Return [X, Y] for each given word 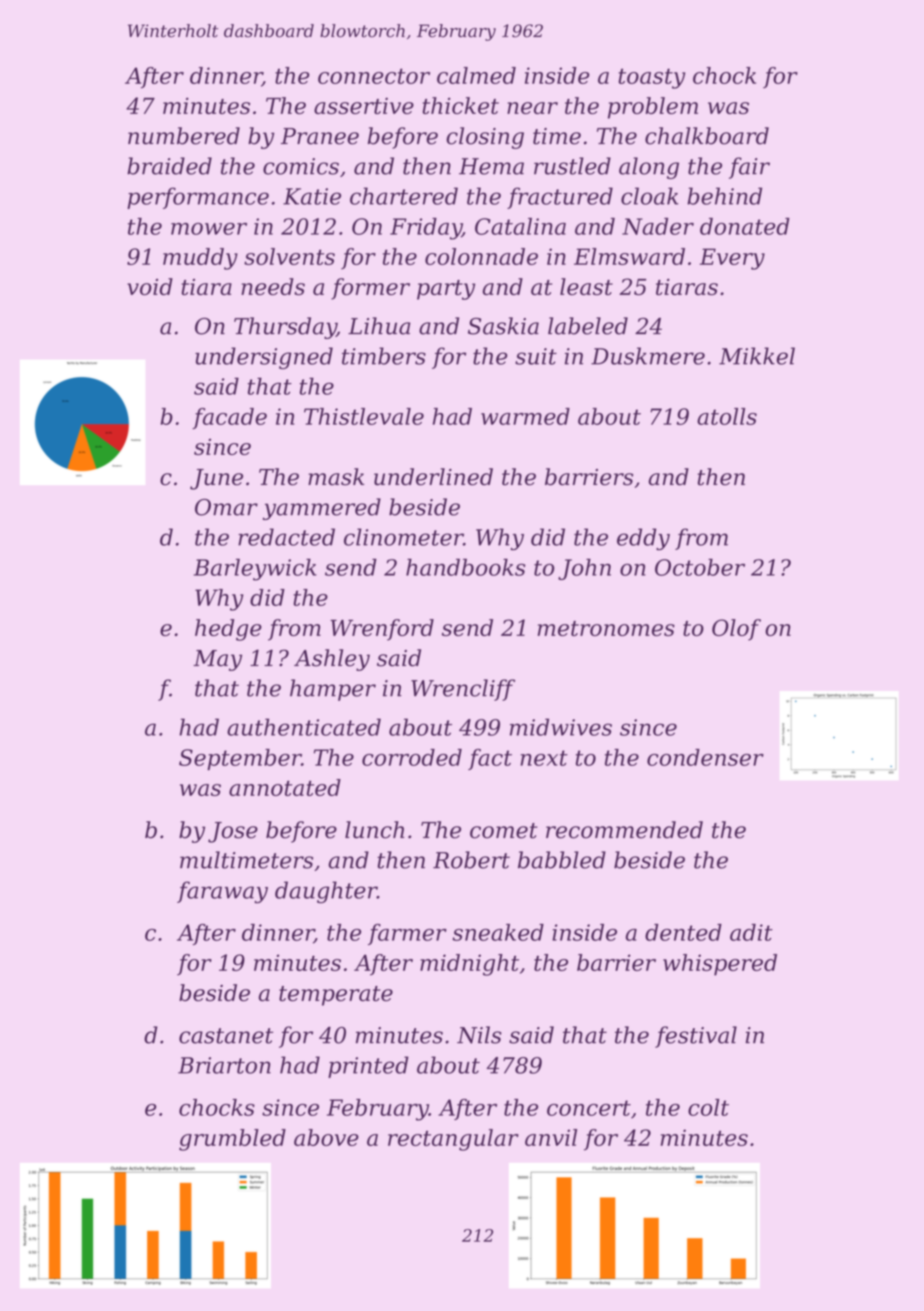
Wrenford [382, 630]
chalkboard [707, 136]
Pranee [320, 136]
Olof [736, 630]
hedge [228, 630]
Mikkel [757, 356]
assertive [364, 105]
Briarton [224, 1065]
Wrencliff [463, 690]
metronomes [606, 628]
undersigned [264, 358]
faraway [222, 892]
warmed [525, 416]
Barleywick [255, 569]
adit [751, 932]
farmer [407, 934]
